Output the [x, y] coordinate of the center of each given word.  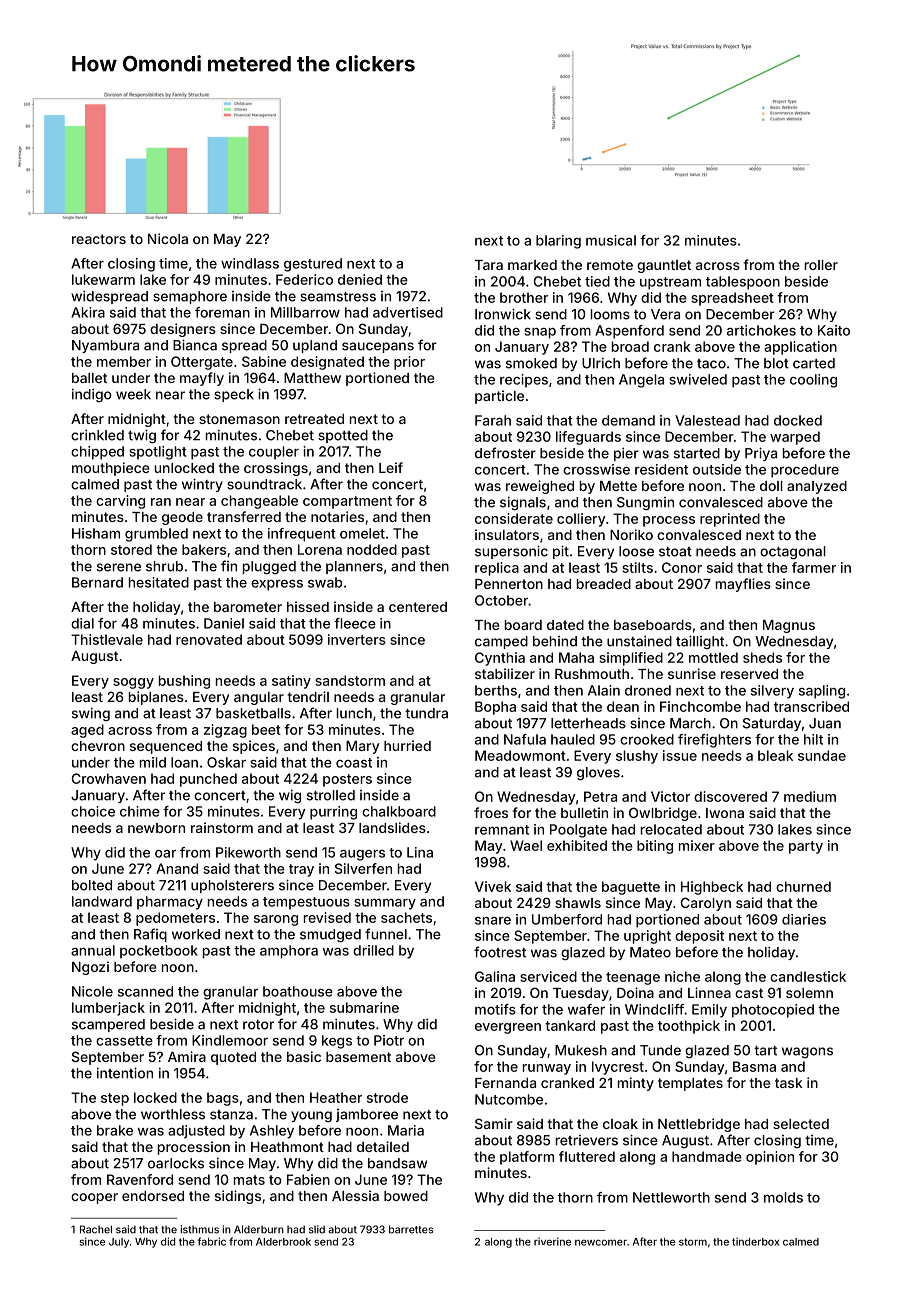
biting [655, 847]
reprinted [730, 520]
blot [776, 363]
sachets [406, 917]
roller [821, 265]
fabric [211, 1241]
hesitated [159, 582]
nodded [372, 549]
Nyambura [105, 346]
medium [810, 796]
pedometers [175, 919]
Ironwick [503, 314]
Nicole [92, 991]
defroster [505, 453]
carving [120, 502]
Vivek [493, 886]
